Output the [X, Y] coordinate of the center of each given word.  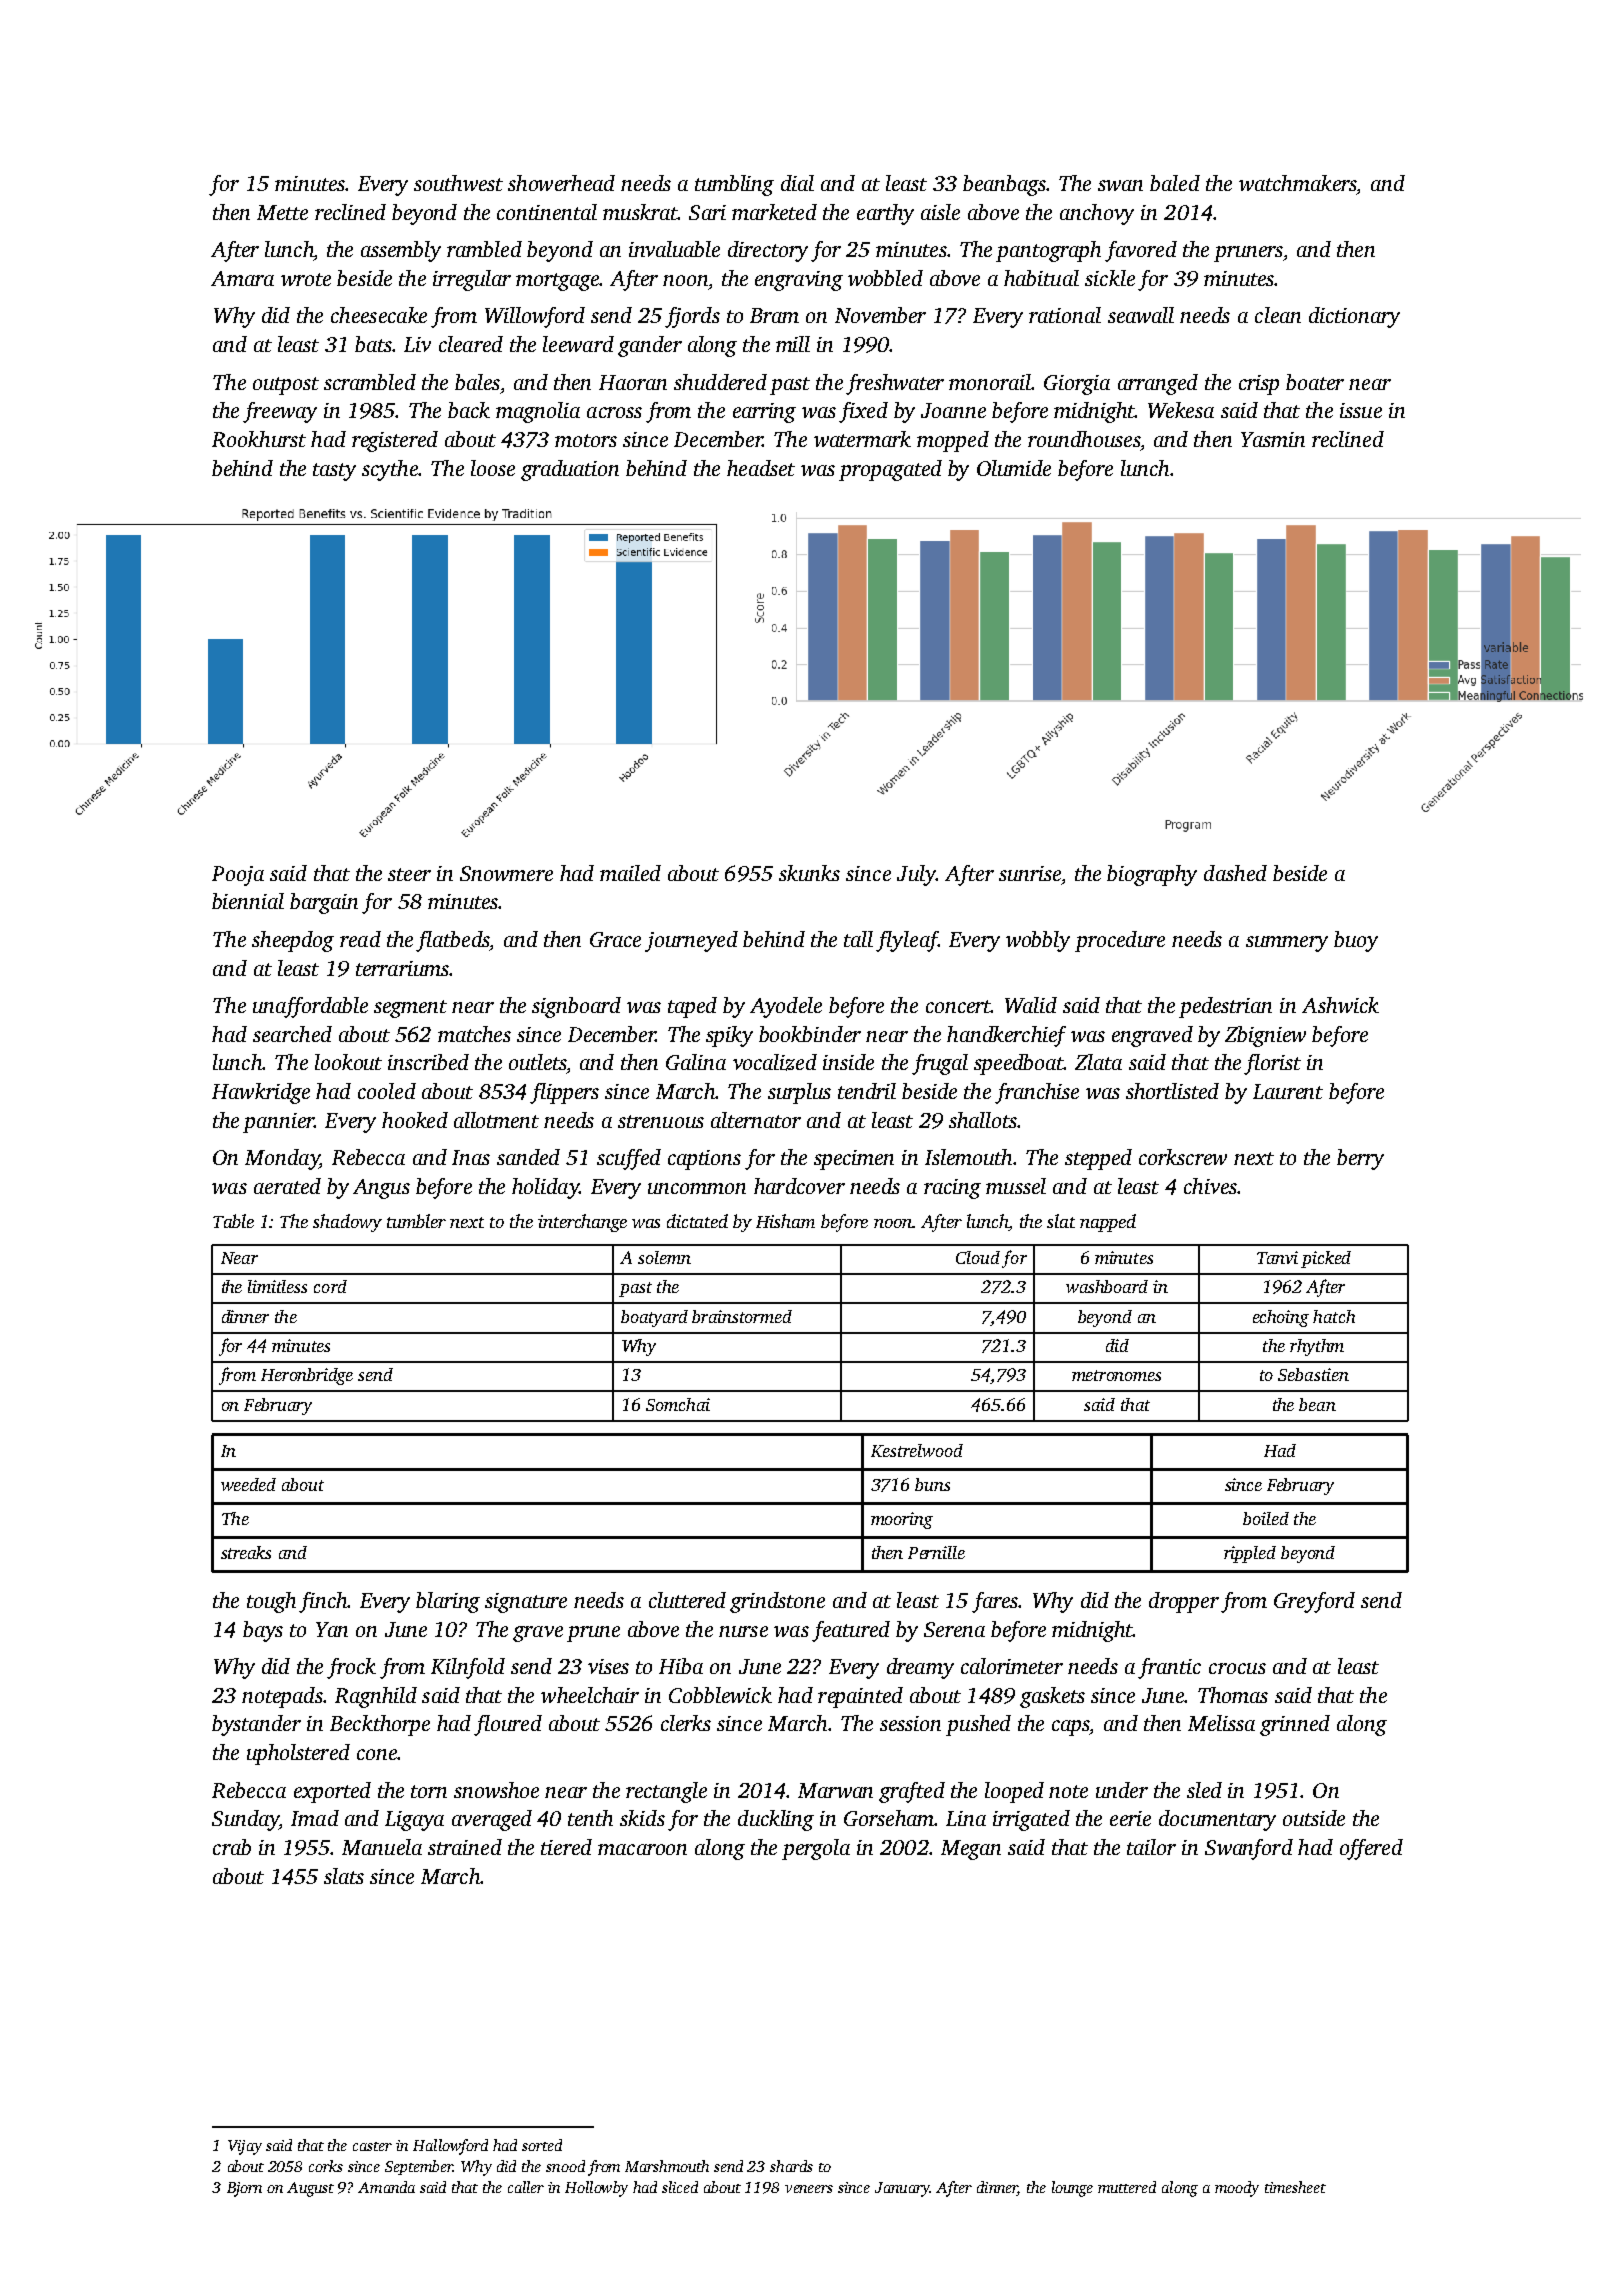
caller [526, 2187]
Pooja [238, 876]
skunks [809, 873]
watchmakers [1298, 183]
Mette [282, 212]
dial [797, 183]
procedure [1120, 941]
